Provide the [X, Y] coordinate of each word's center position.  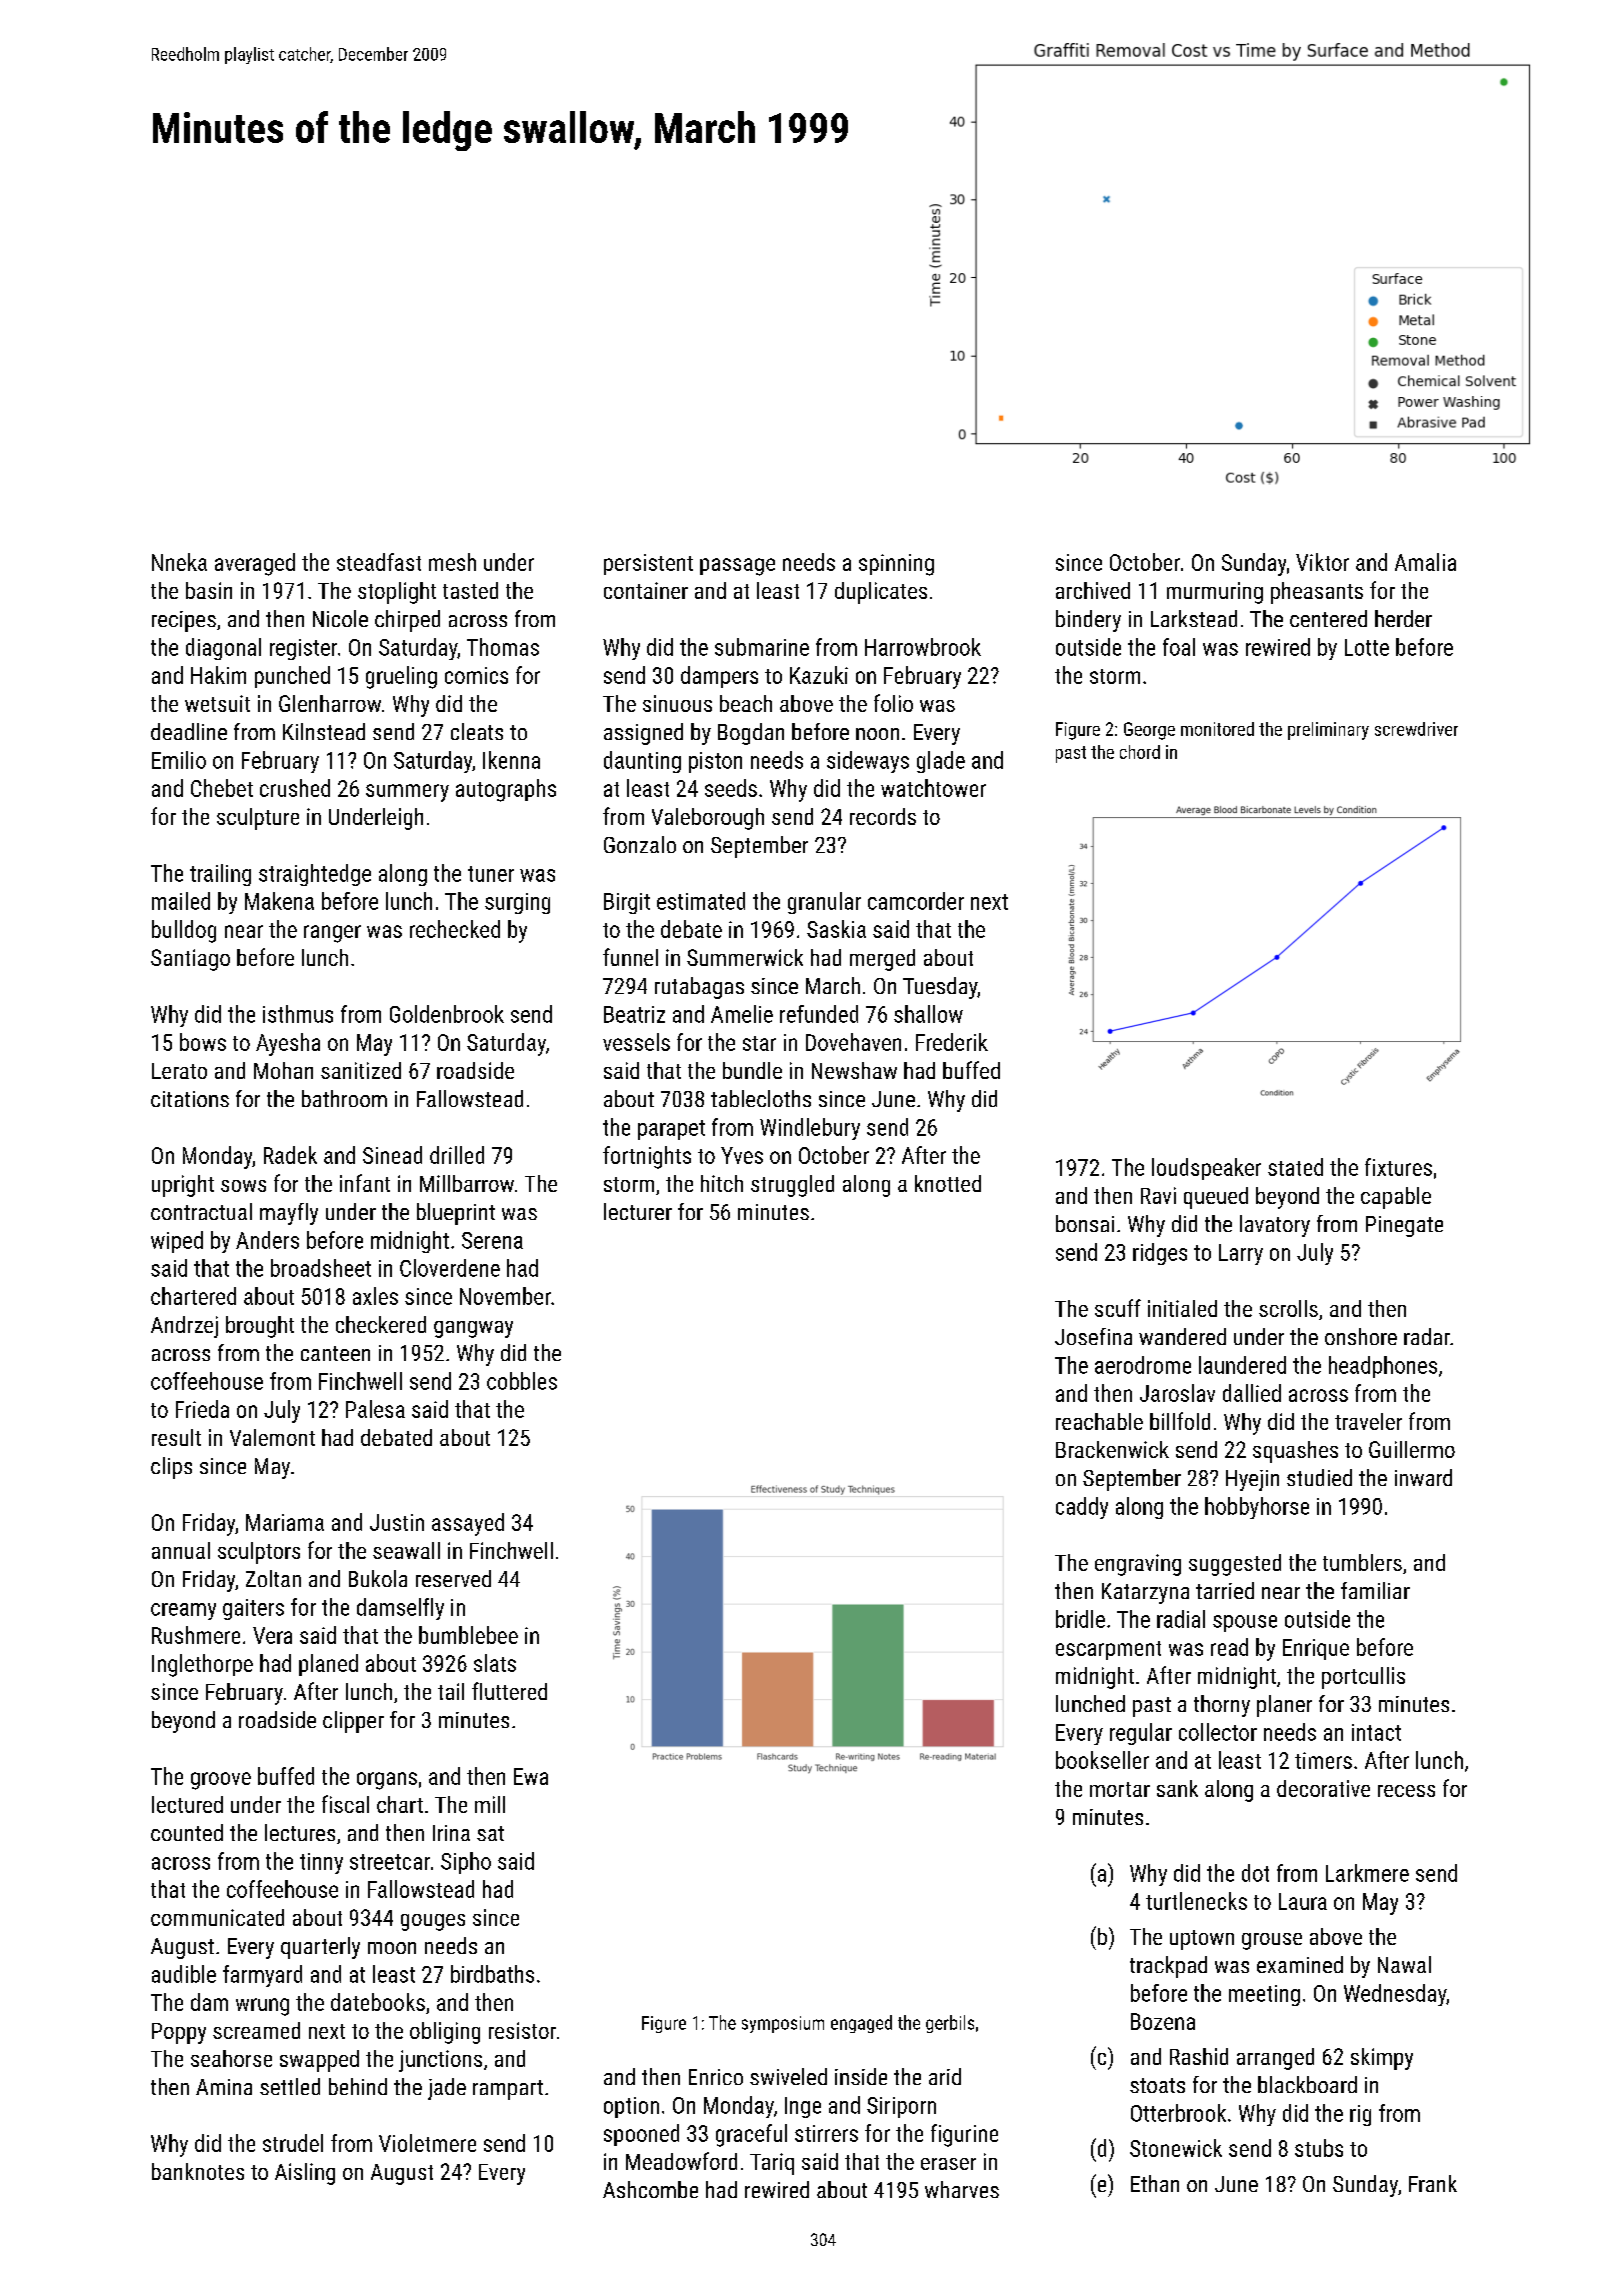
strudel [293, 2143]
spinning [896, 565]
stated [1295, 1167]
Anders [267, 1240]
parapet [671, 1130]
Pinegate [1404, 1226]
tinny [321, 1863]
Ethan [1155, 2183]
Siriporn [901, 2107]
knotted [948, 1183]
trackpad [1168, 1967]
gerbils [950, 2024]
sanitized [361, 1070]
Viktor [1322, 562]
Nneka [179, 562]
